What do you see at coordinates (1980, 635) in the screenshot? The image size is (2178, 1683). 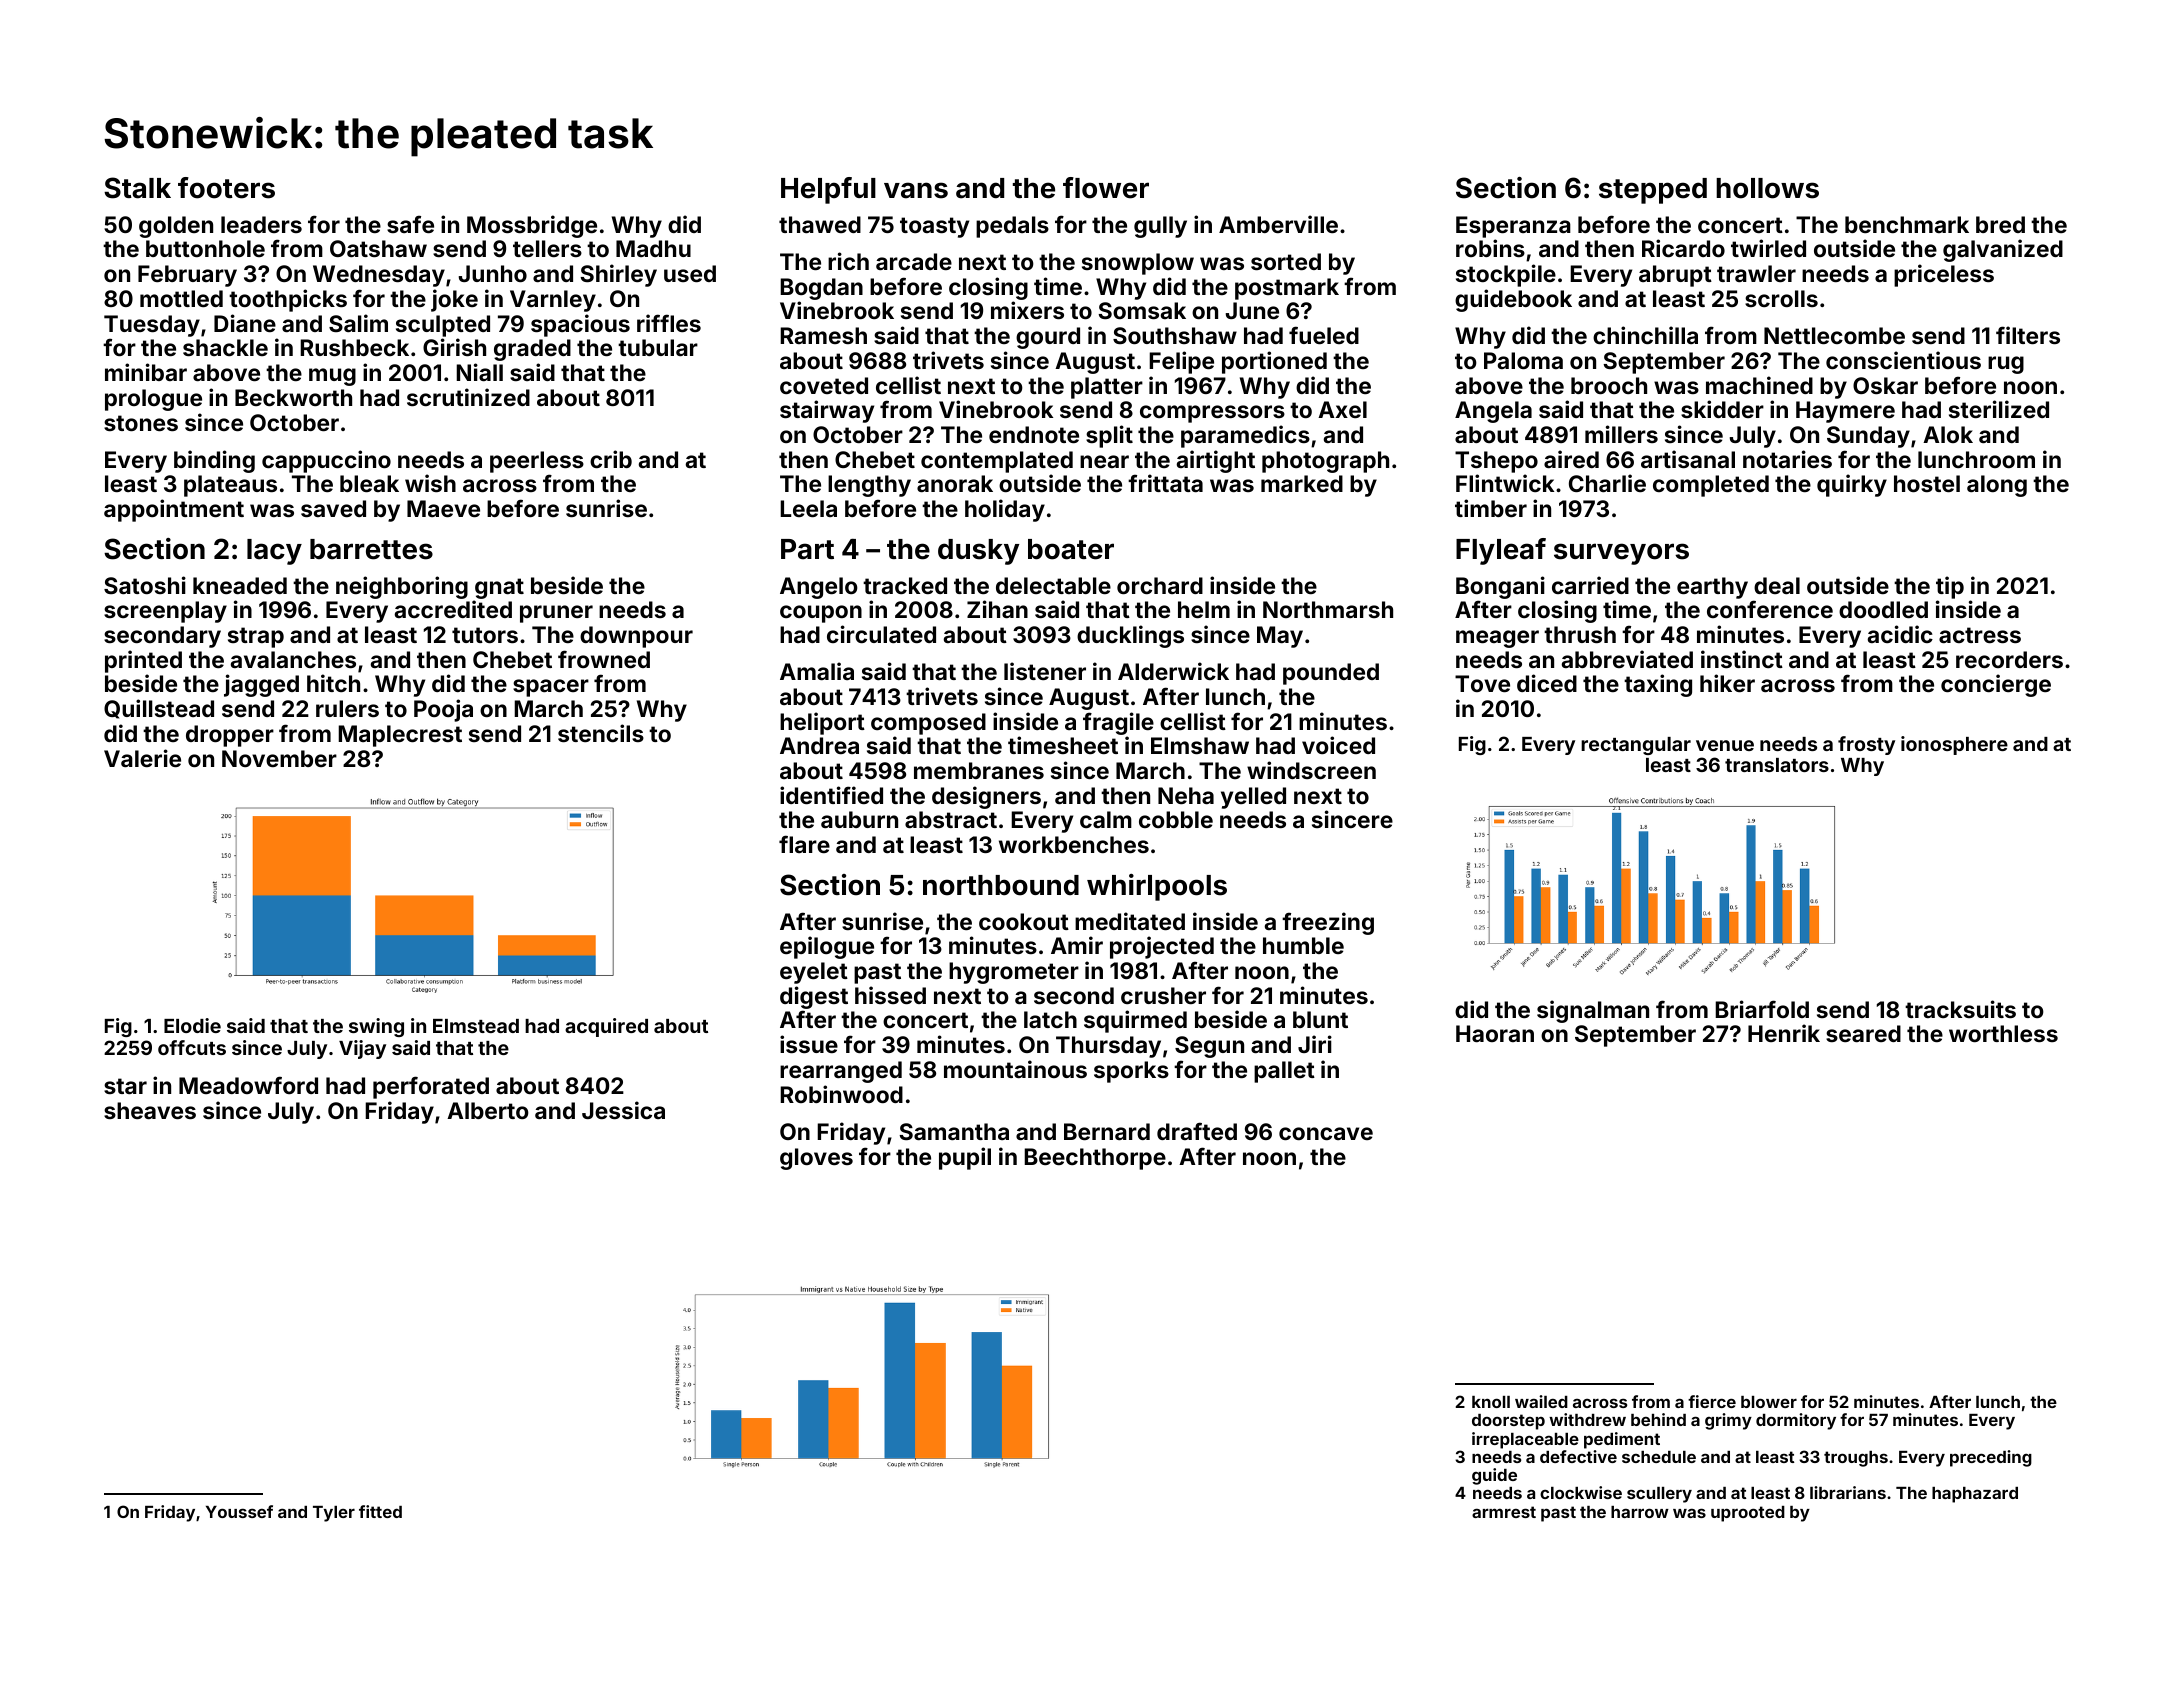 I see `actress` at bounding box center [1980, 635].
